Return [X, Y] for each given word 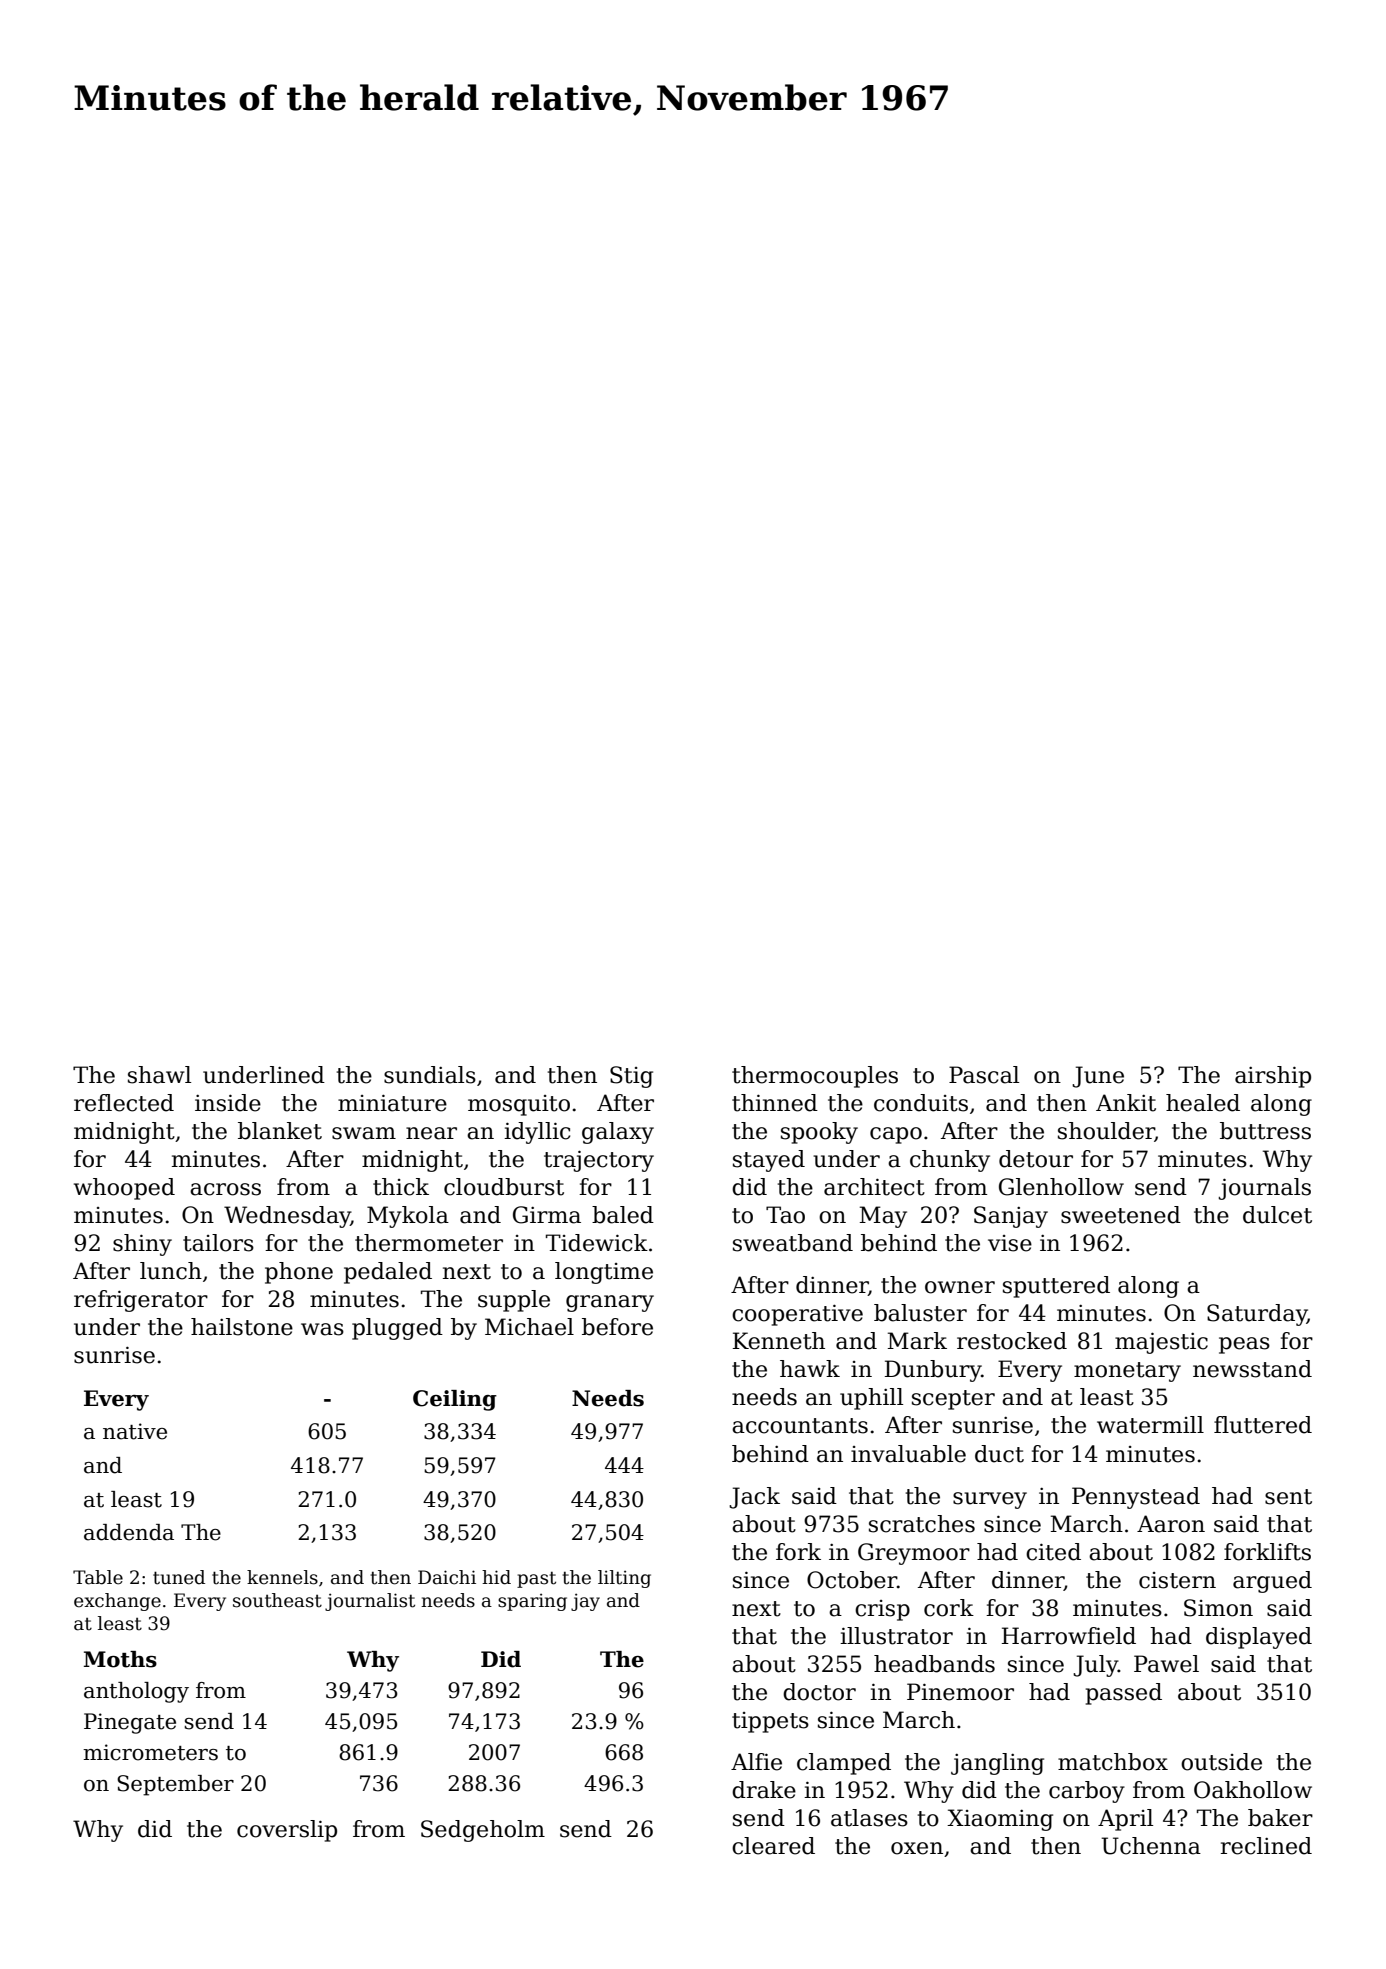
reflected [124, 1103]
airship [1273, 1077]
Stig [631, 1077]
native [135, 1431]
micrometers [150, 1752]
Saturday [1257, 1315]
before [617, 1327]
